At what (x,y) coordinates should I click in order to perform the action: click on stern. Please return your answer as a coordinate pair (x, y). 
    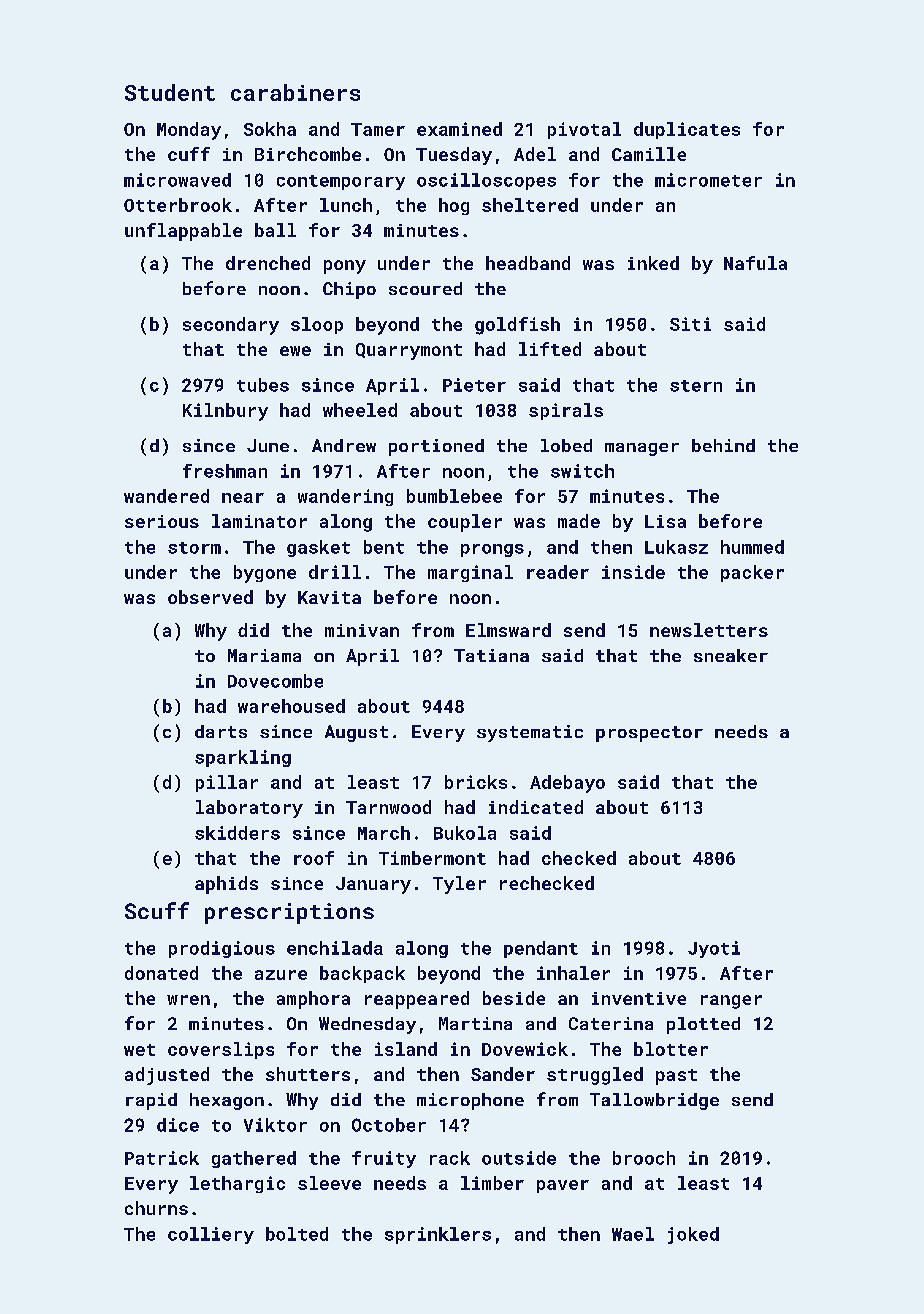
    Looking at the image, I should click on (696, 386).
